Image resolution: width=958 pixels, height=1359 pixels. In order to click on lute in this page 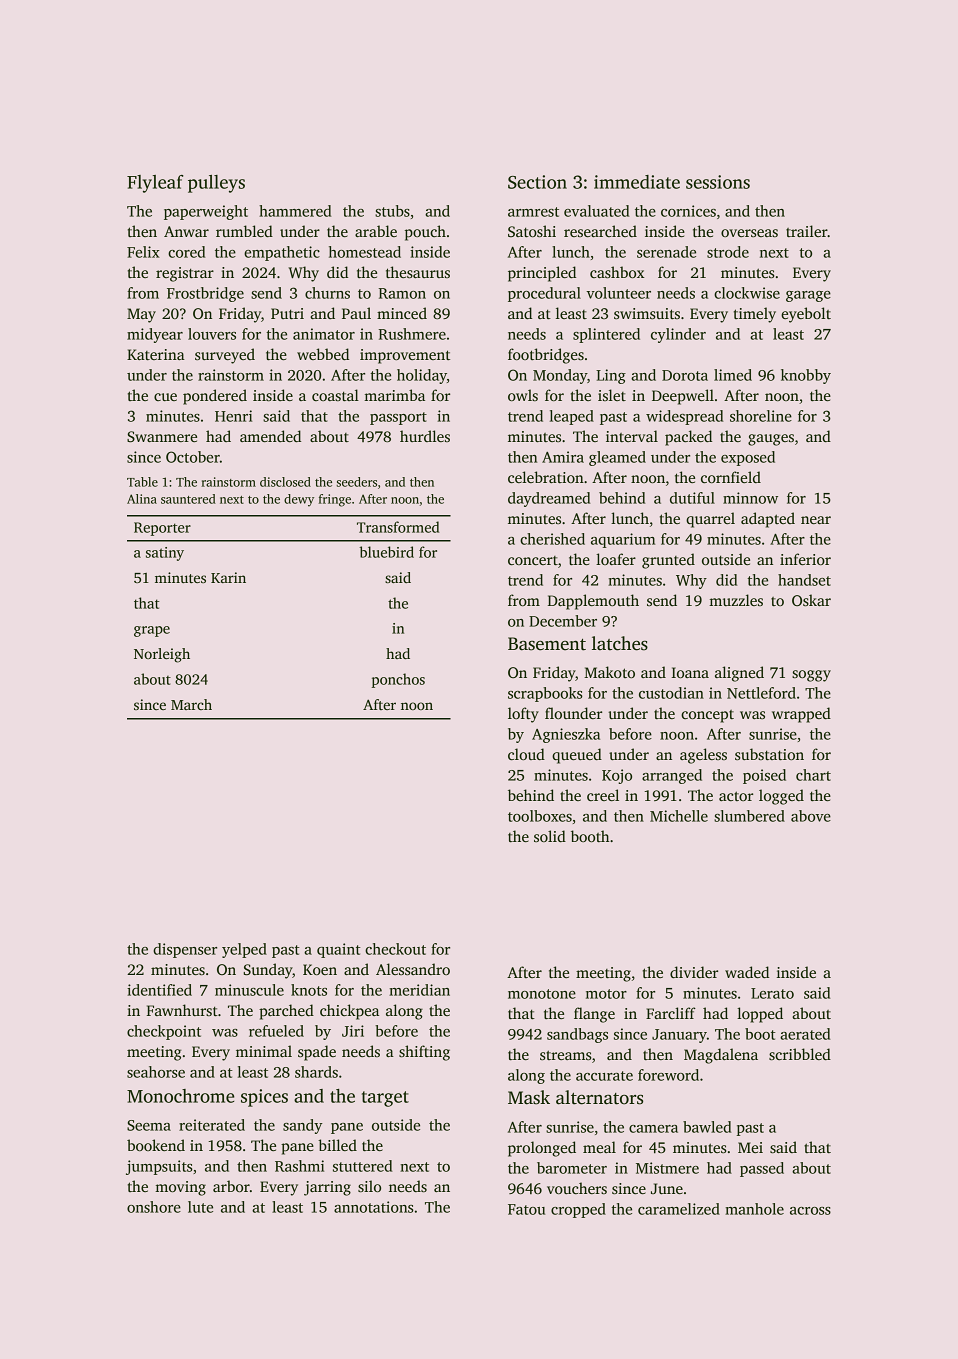, I will do `click(200, 1207)`.
